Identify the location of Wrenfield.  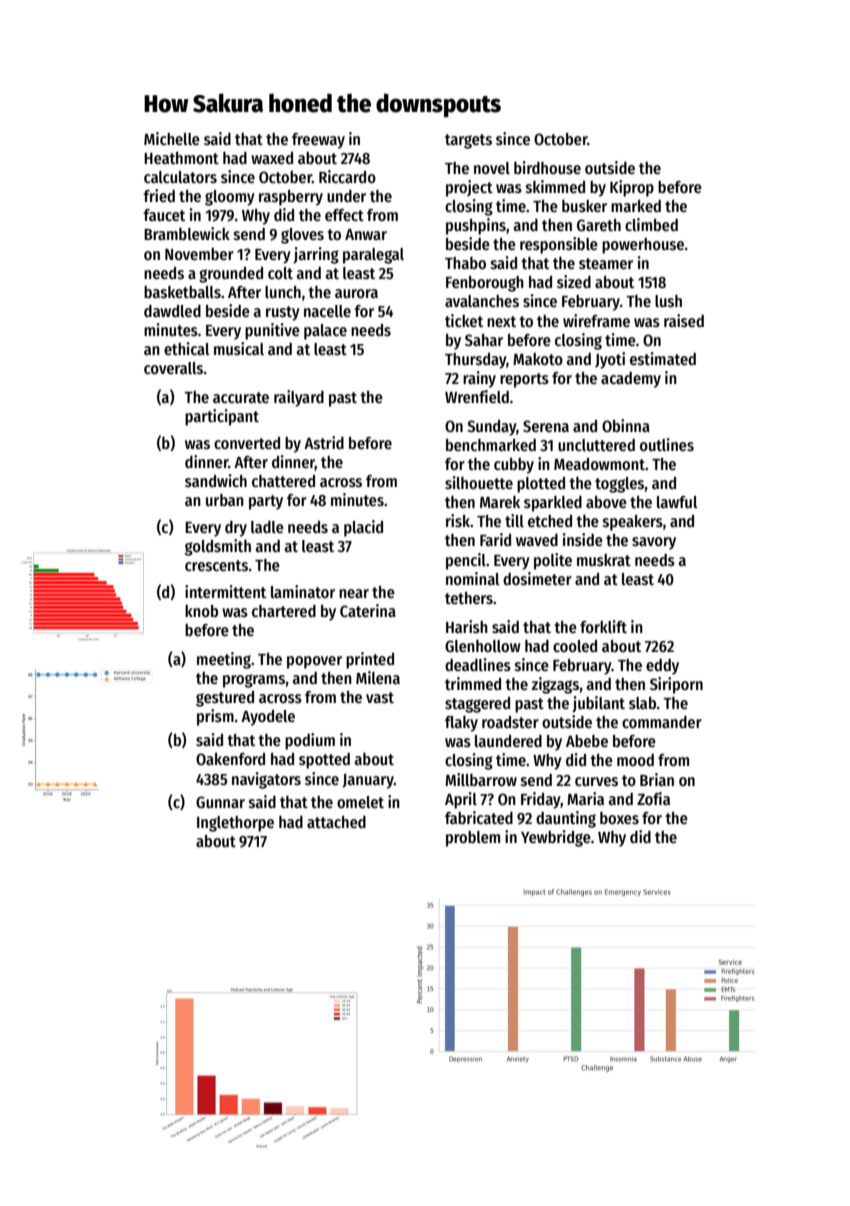
(477, 396).
